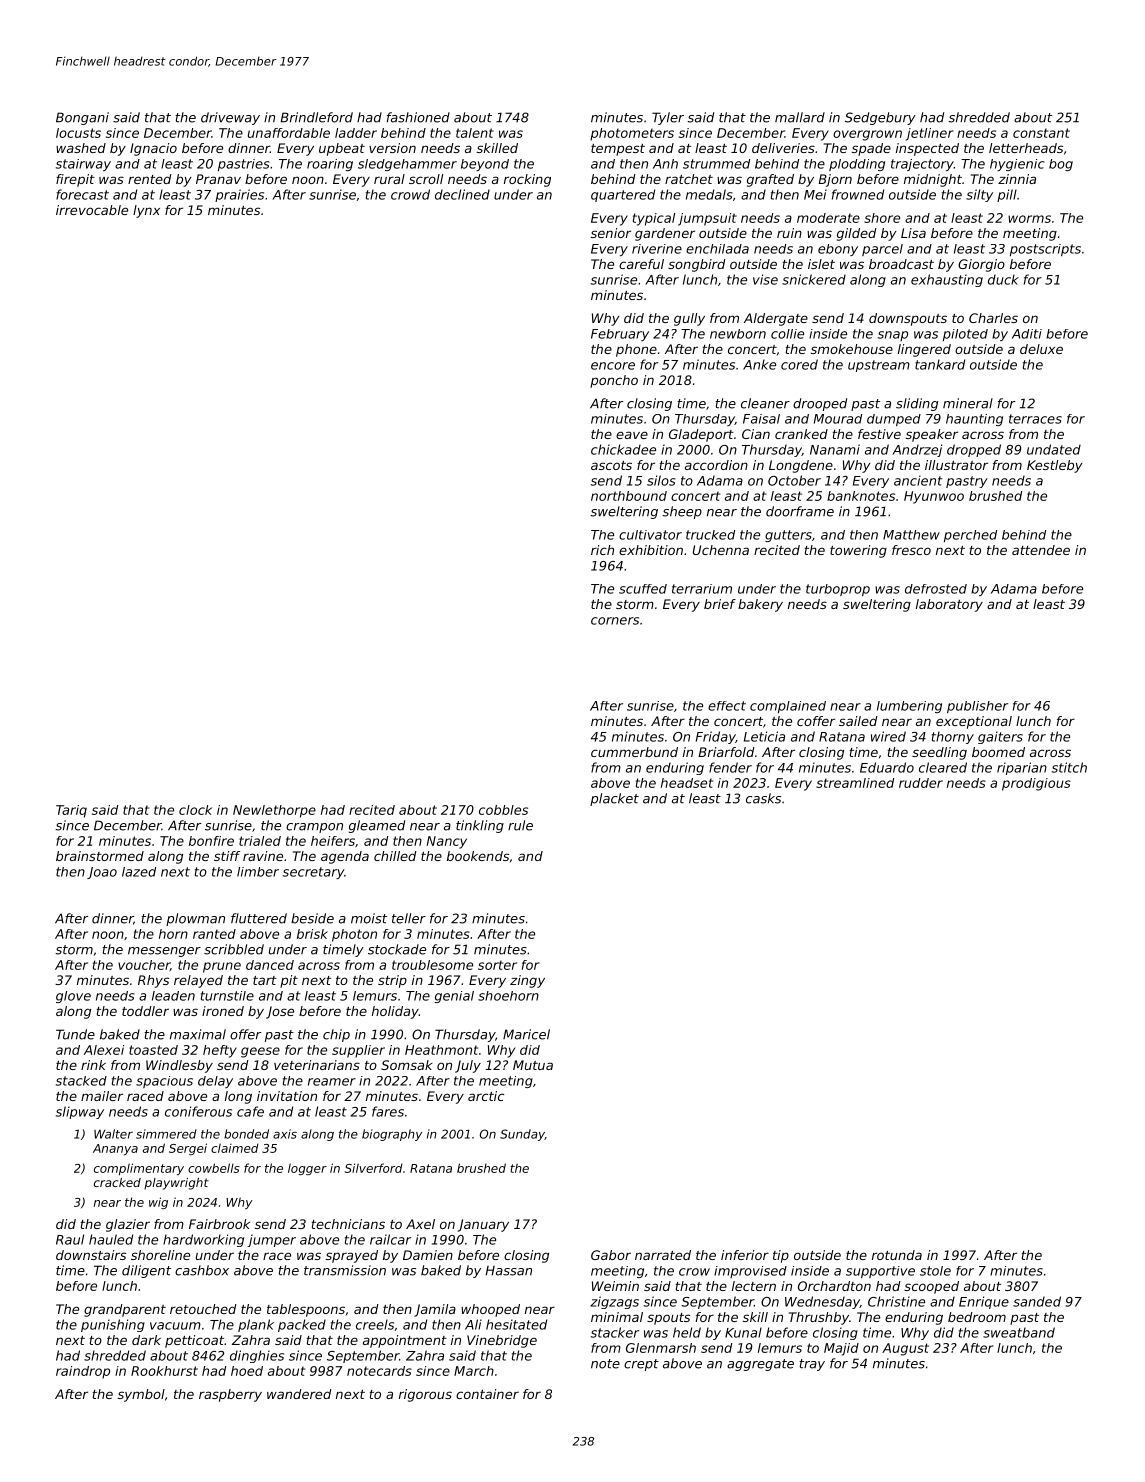  Describe the element at coordinates (618, 150) in the screenshot. I see `tempest` at that location.
